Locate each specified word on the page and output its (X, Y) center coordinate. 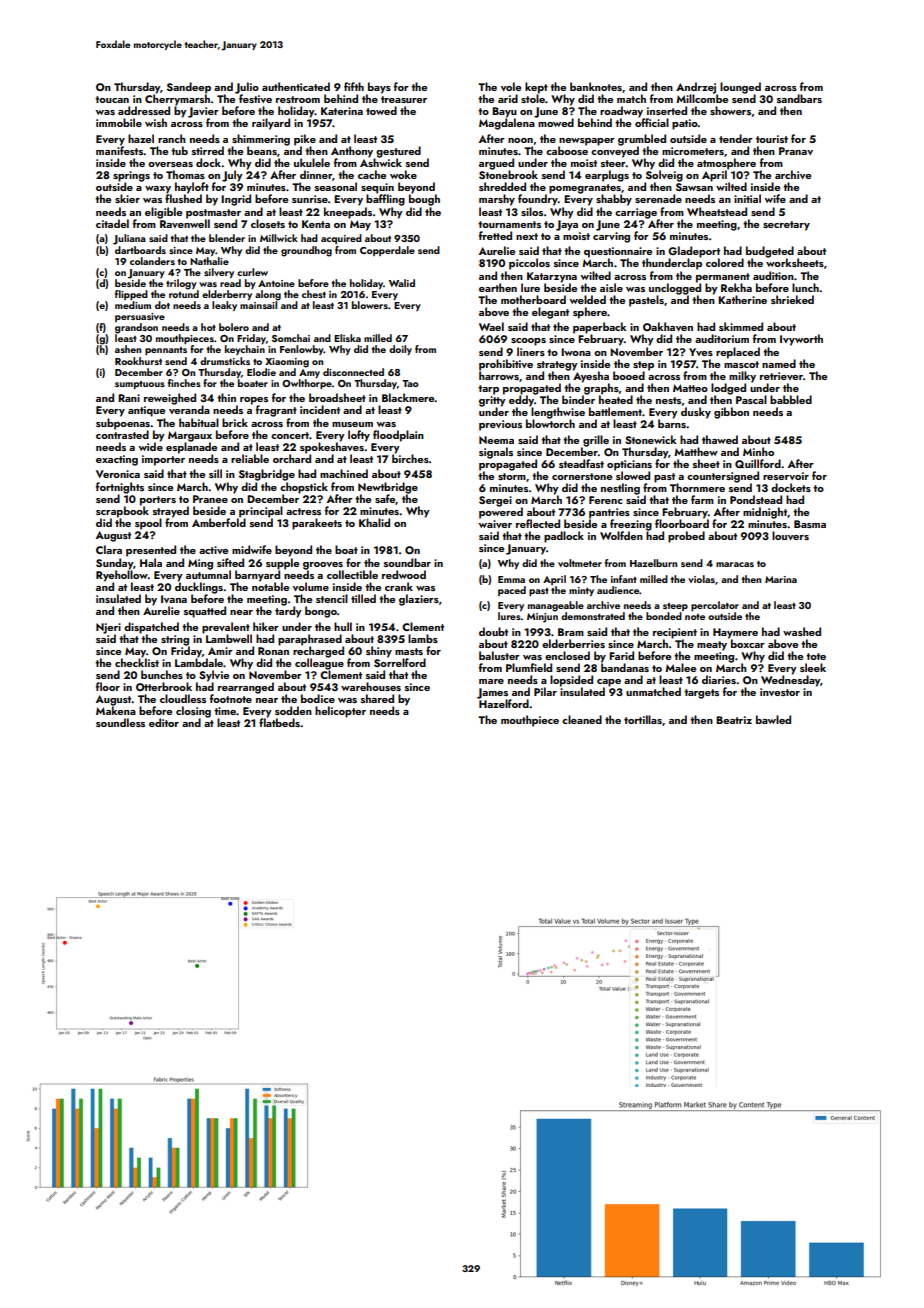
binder (578, 399)
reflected (538, 523)
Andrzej (696, 88)
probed (686, 537)
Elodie (261, 372)
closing (193, 712)
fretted (495, 235)
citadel (112, 223)
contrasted (122, 434)
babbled (791, 399)
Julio (247, 88)
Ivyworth (801, 340)
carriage (636, 213)
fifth (354, 86)
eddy (521, 401)
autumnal (208, 574)
